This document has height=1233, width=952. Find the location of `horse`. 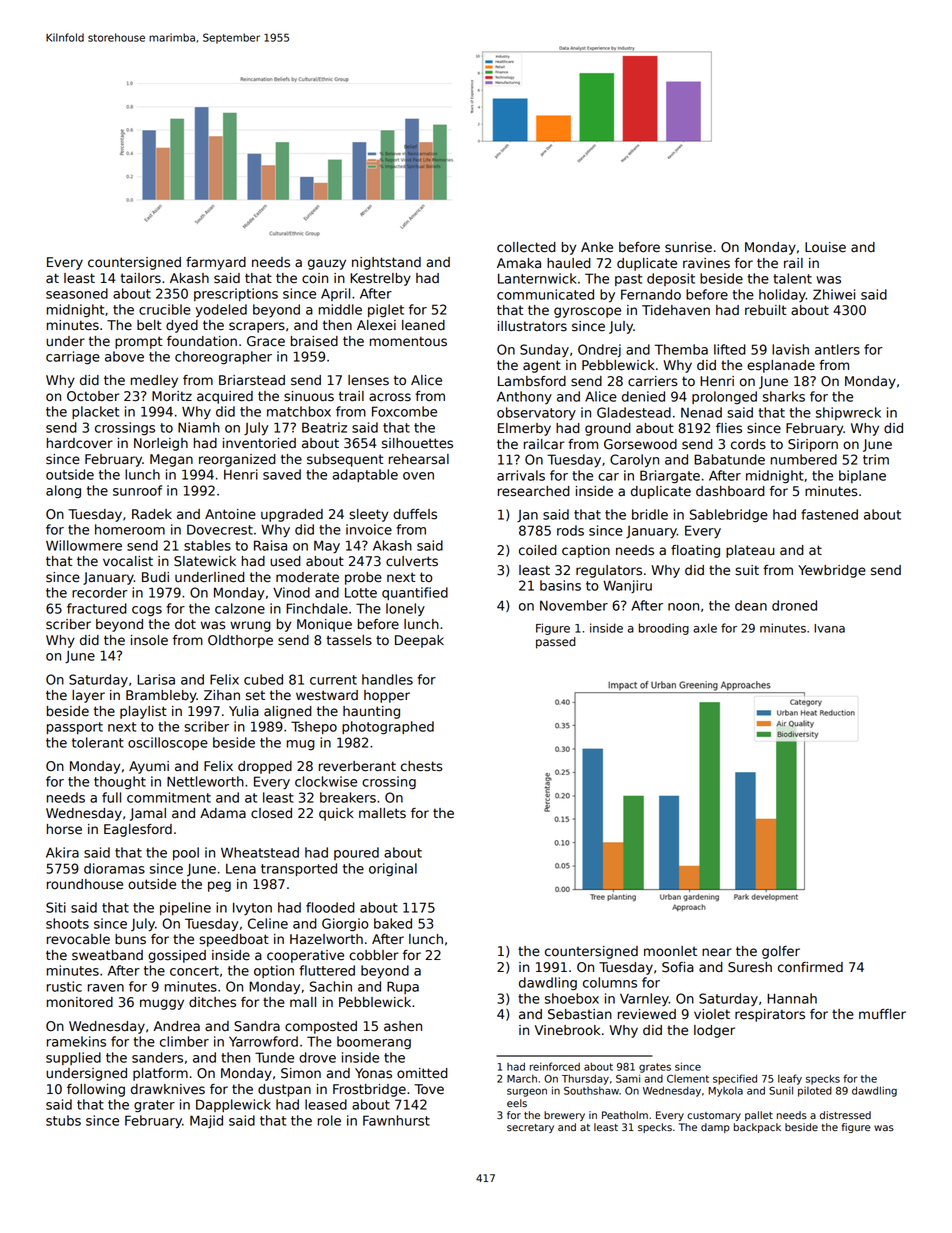

horse is located at coordinates (64, 829).
